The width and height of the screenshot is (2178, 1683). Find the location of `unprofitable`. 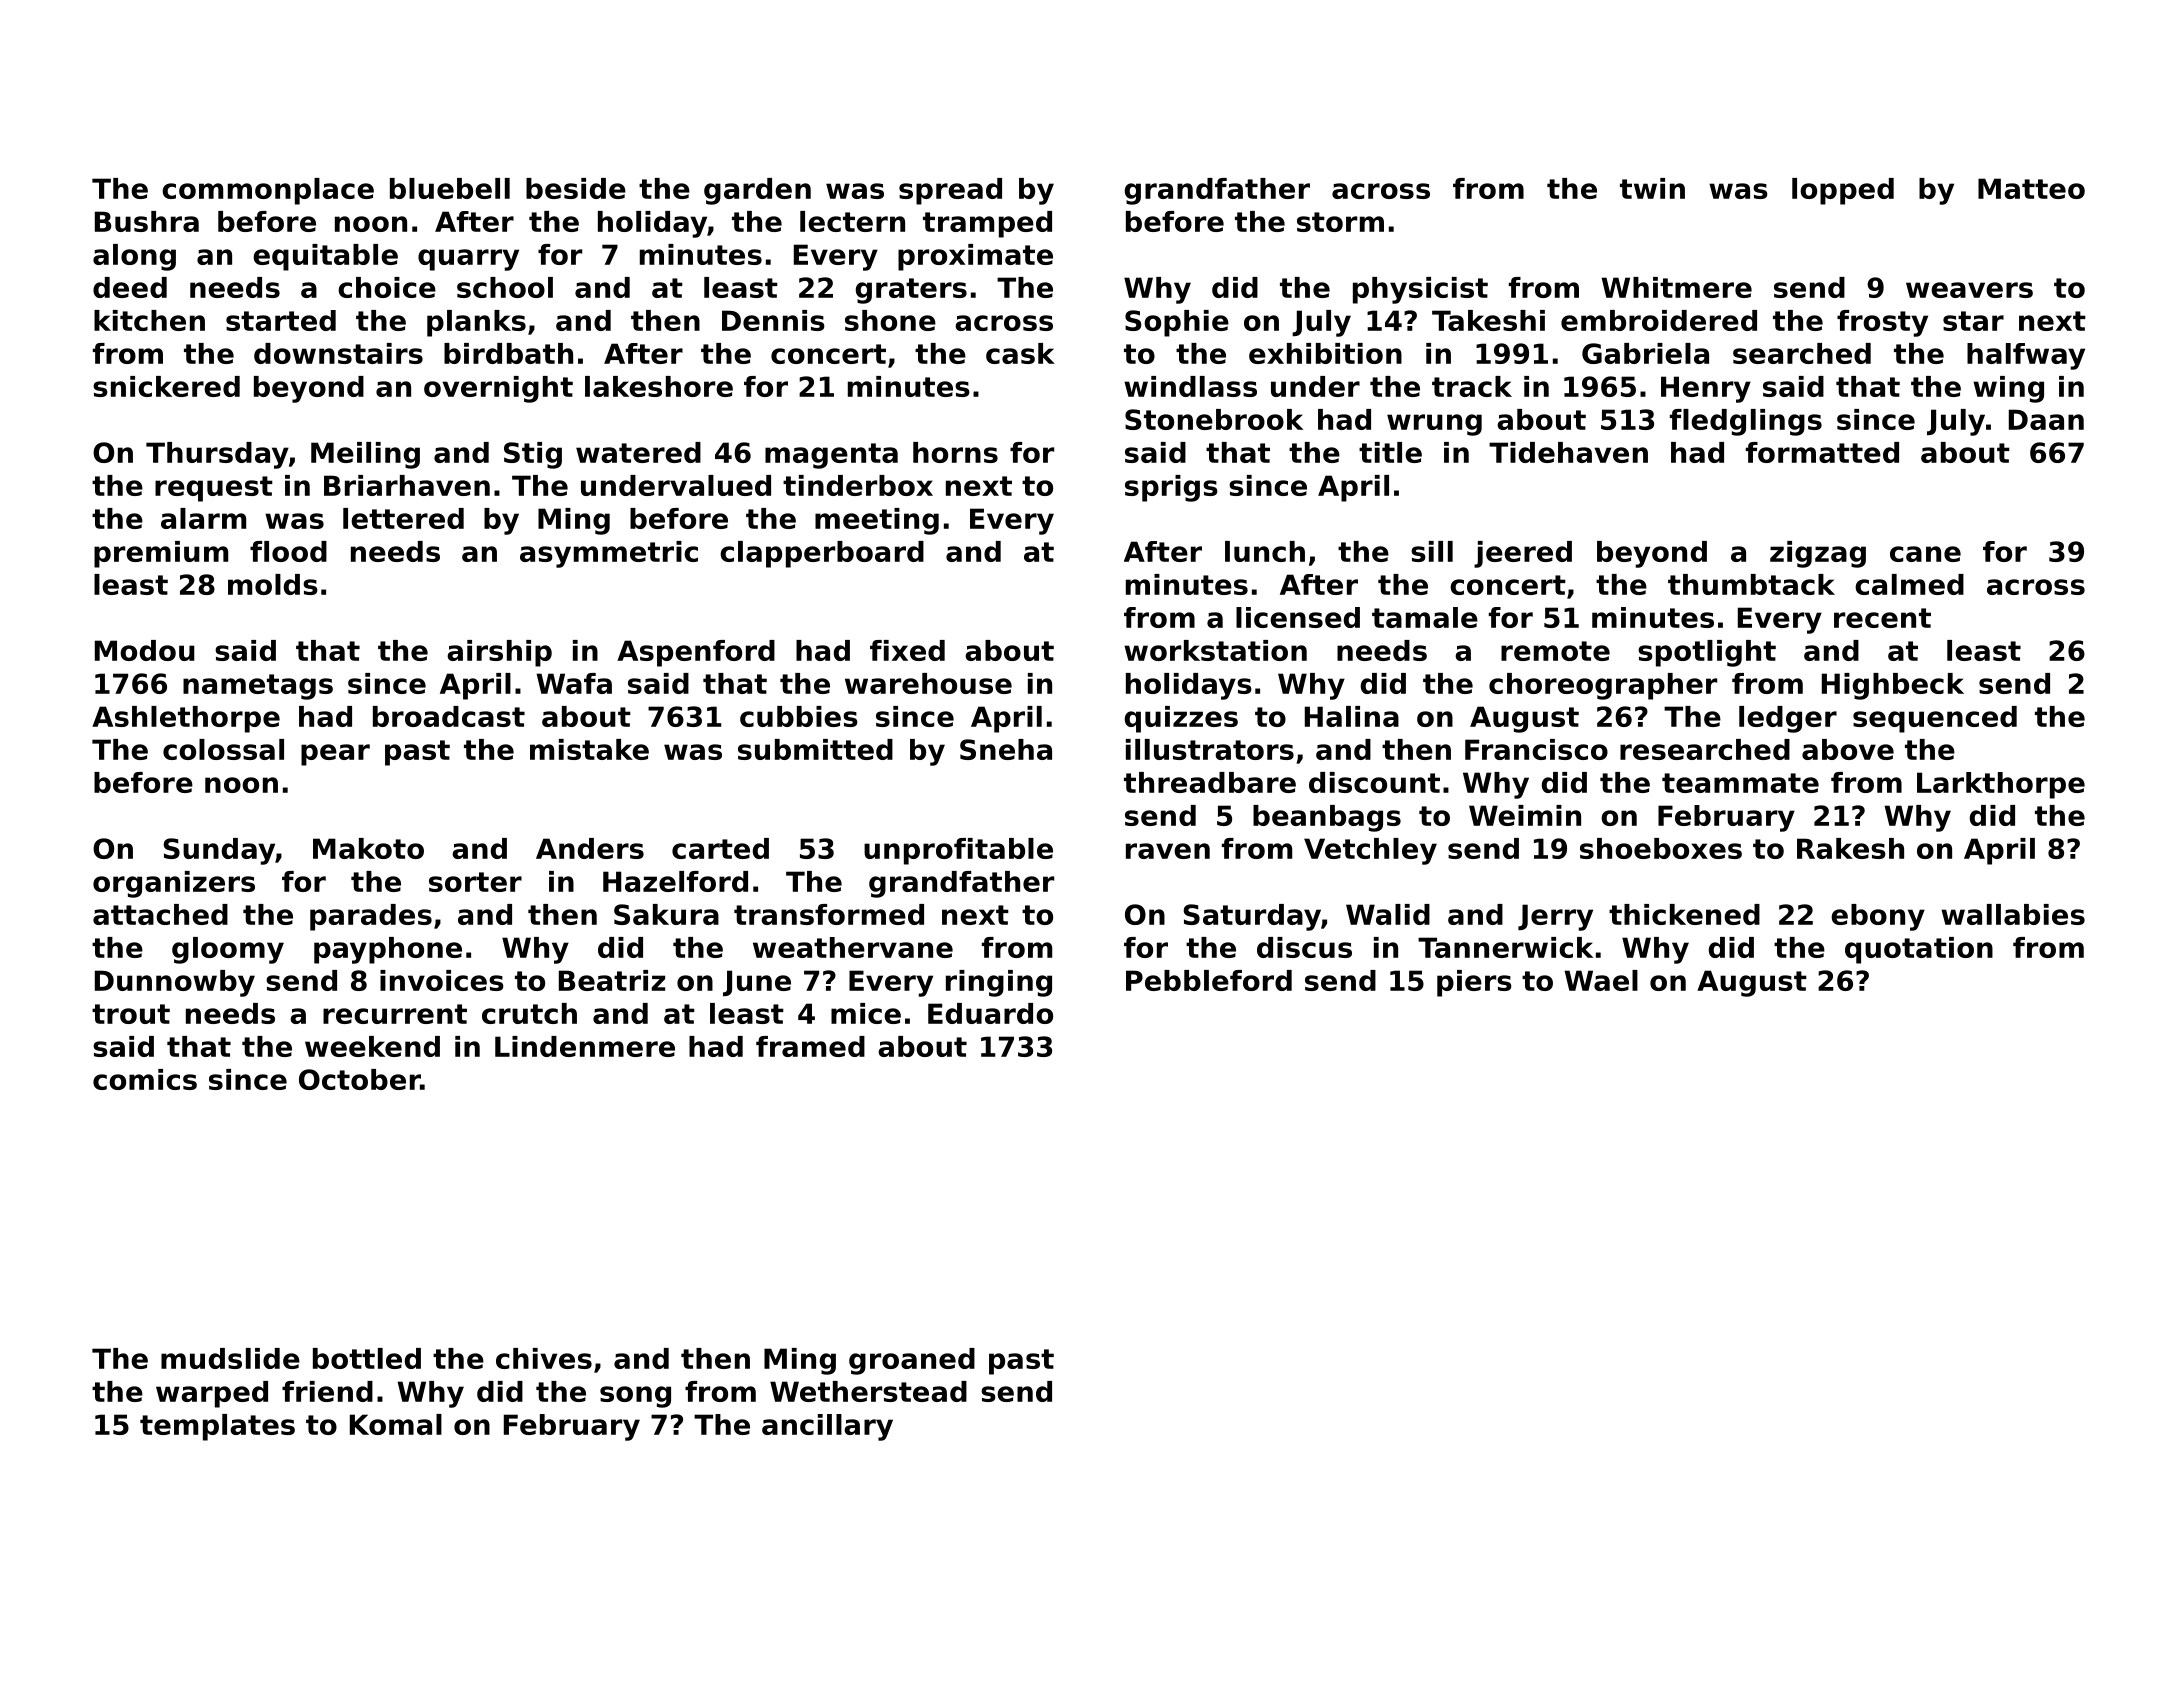

unprofitable is located at coordinates (958, 851).
